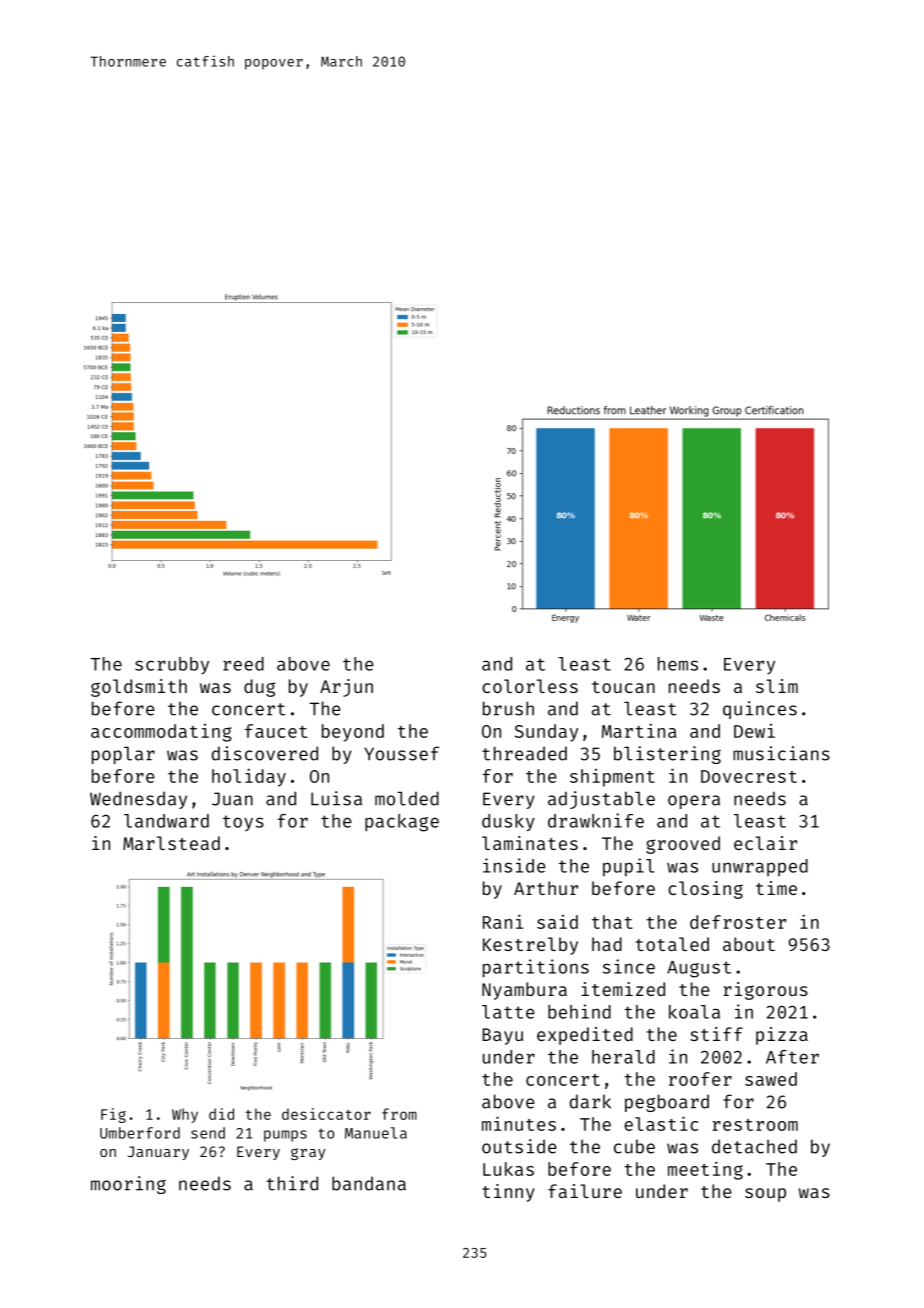 This screenshot has height=1308, width=924. What do you see at coordinates (502, 1036) in the screenshot?
I see `Bayu` at bounding box center [502, 1036].
